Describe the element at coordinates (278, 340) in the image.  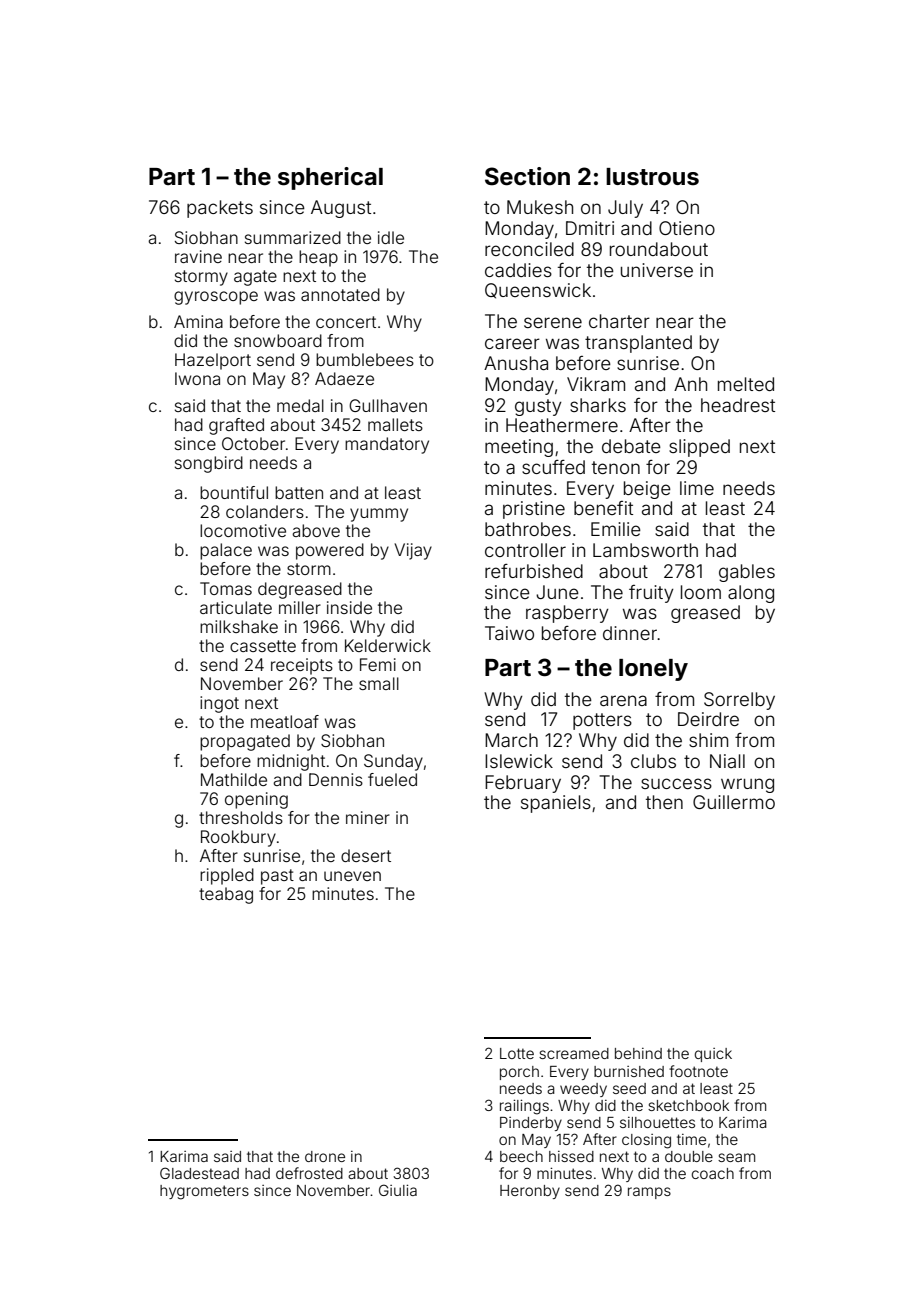
I see `snowboard` at that location.
